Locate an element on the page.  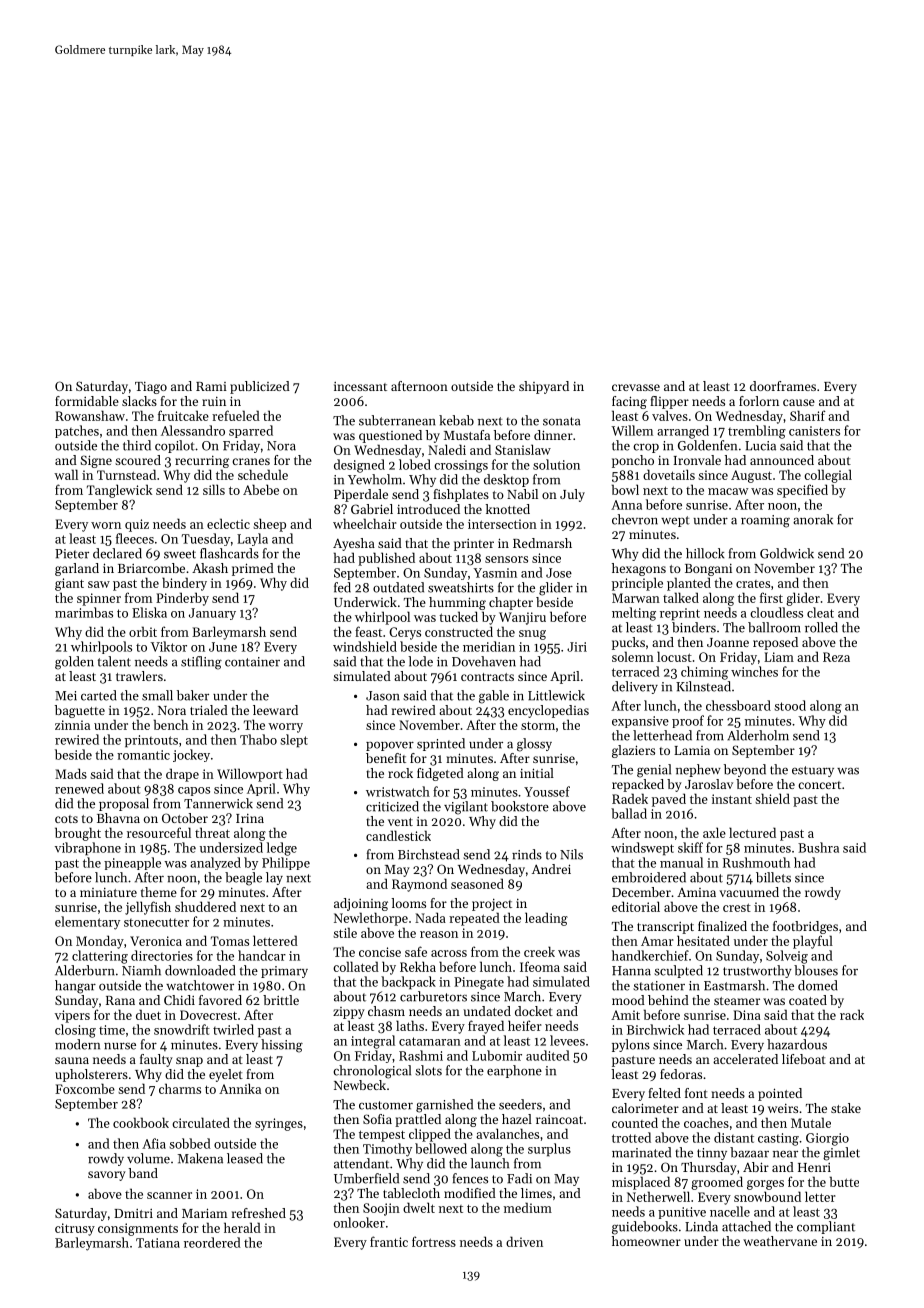
formidable is located at coordinates (87, 401).
